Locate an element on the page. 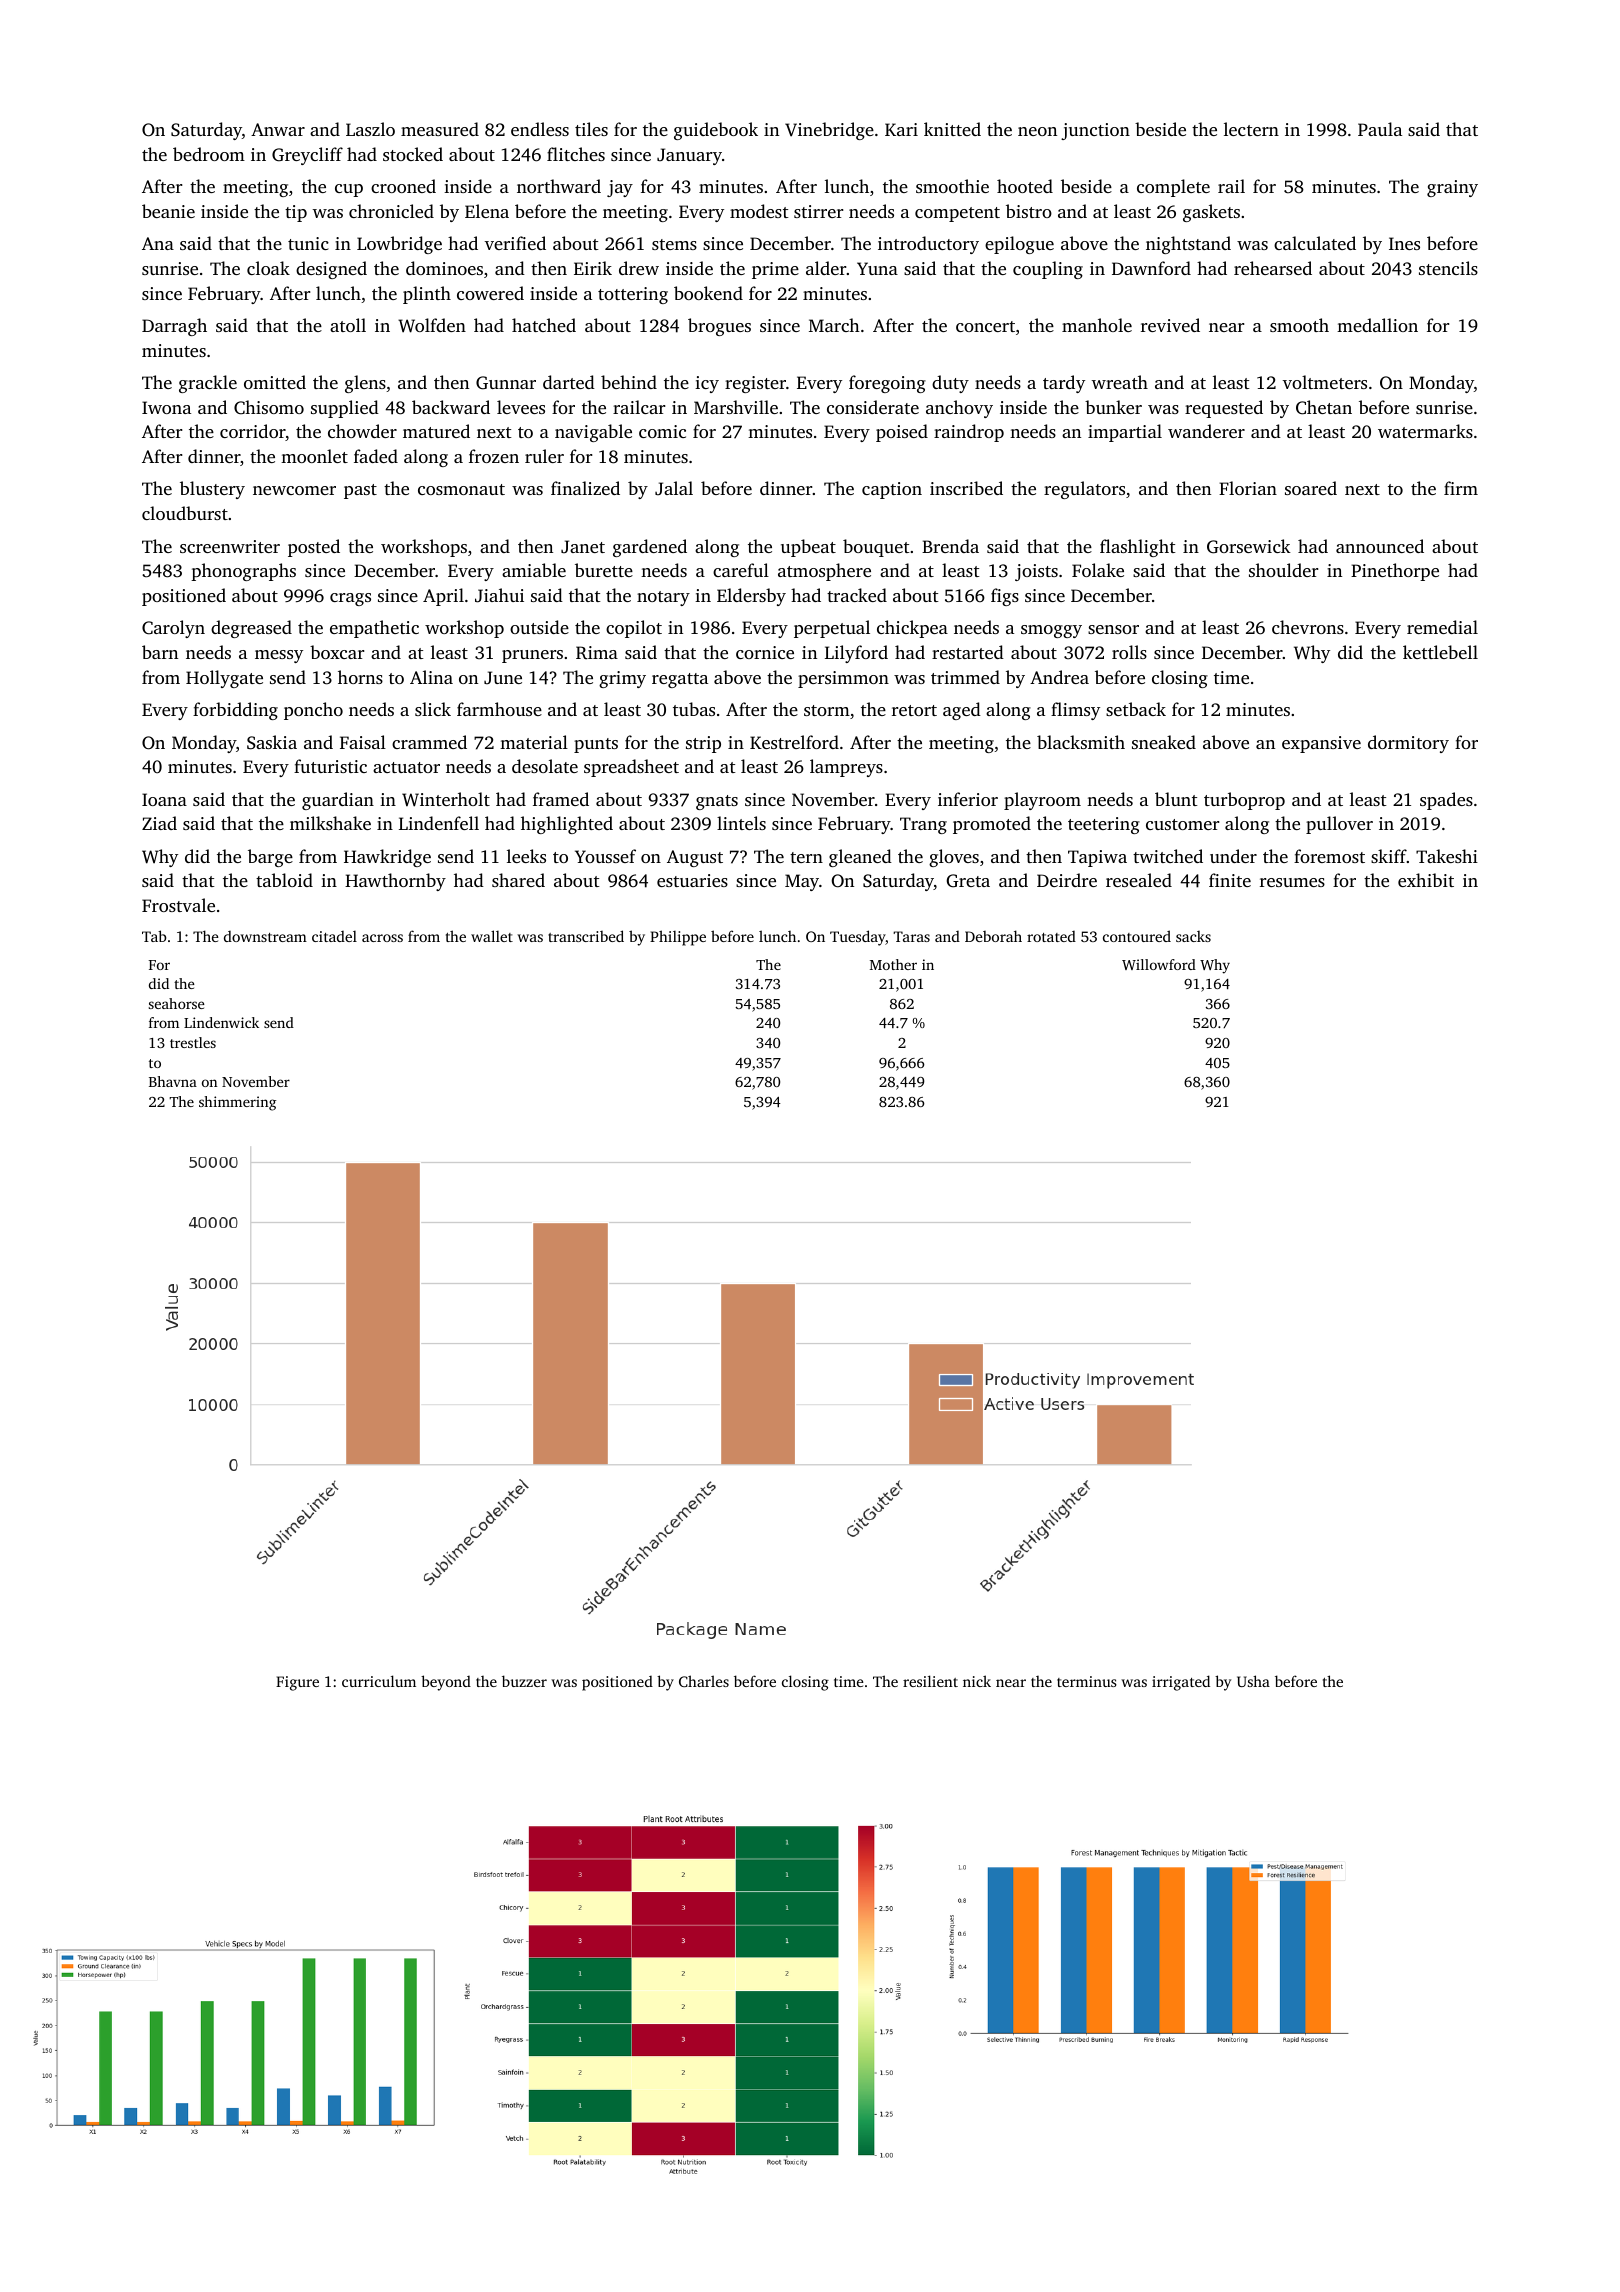 Image resolution: width=1620 pixels, height=2292 pixels. nick is located at coordinates (977, 1681).
